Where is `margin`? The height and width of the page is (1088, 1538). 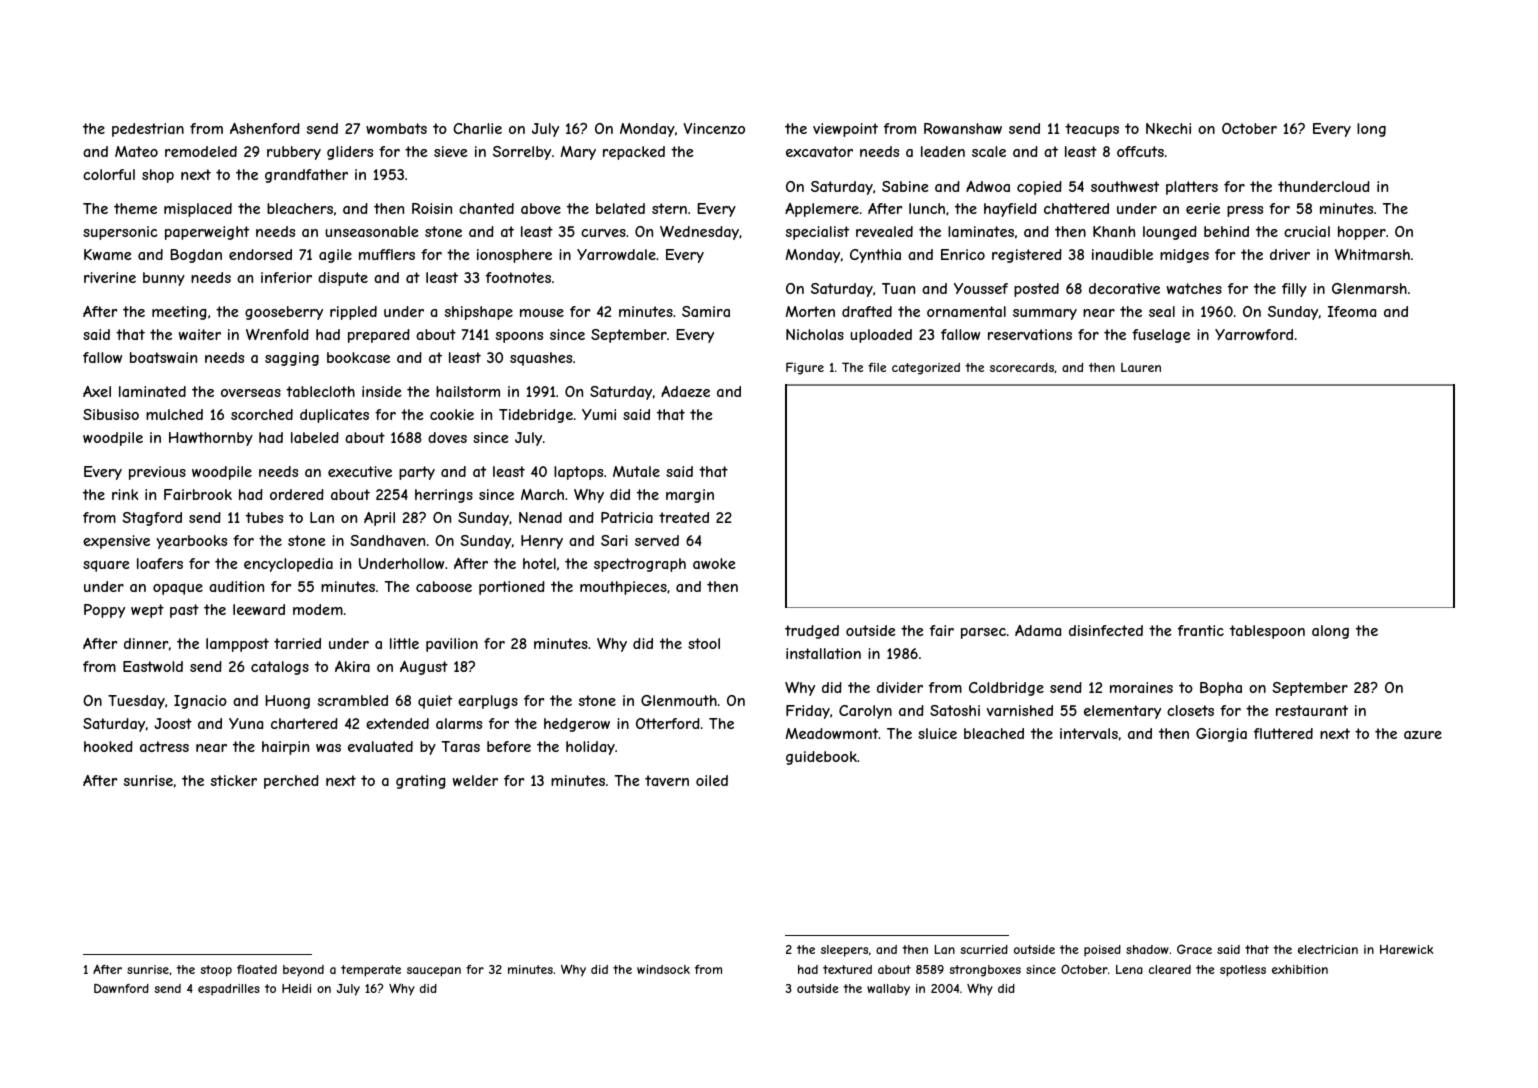
margin is located at coordinates (690, 496).
